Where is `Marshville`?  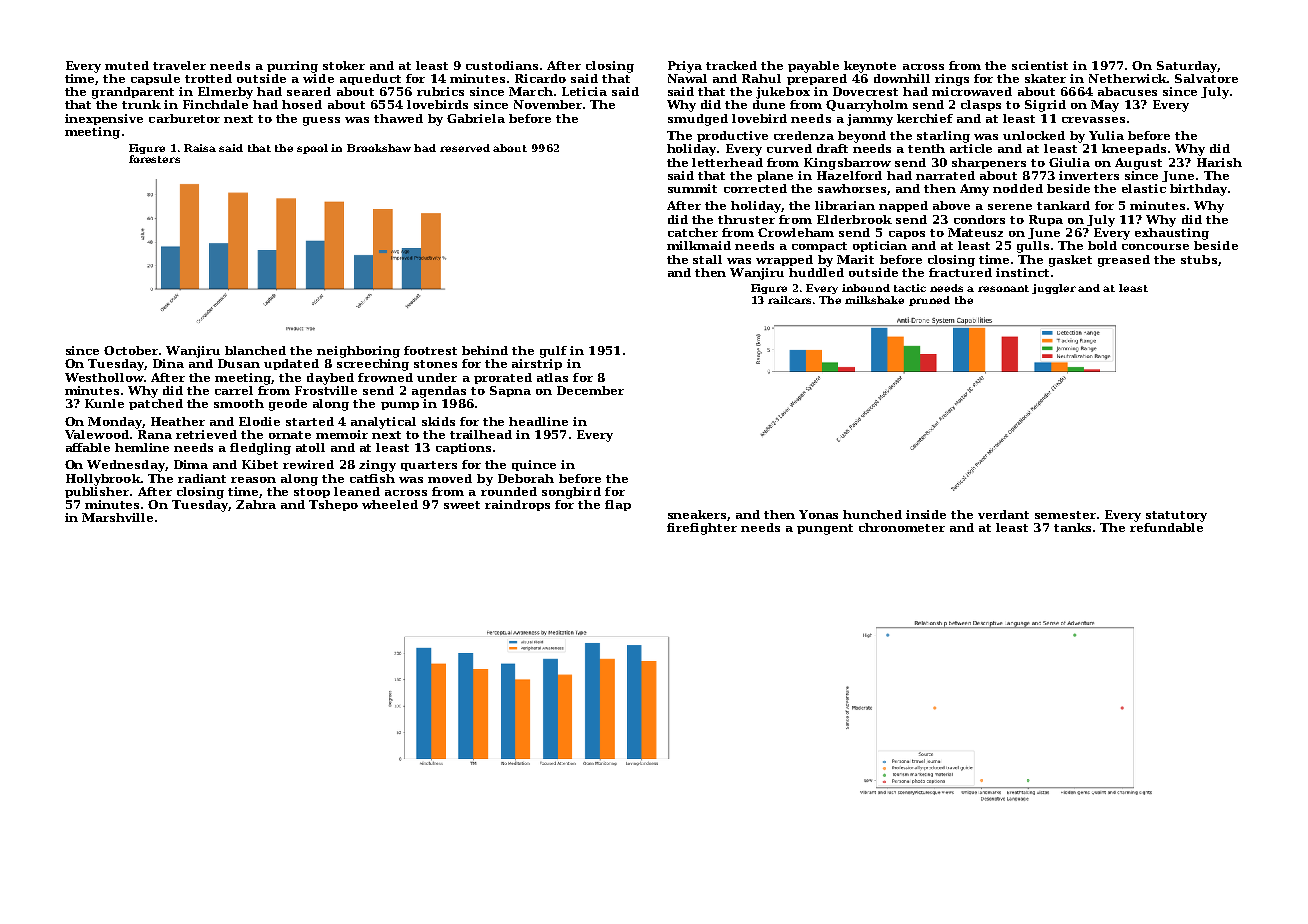 Marshville is located at coordinates (117, 517).
